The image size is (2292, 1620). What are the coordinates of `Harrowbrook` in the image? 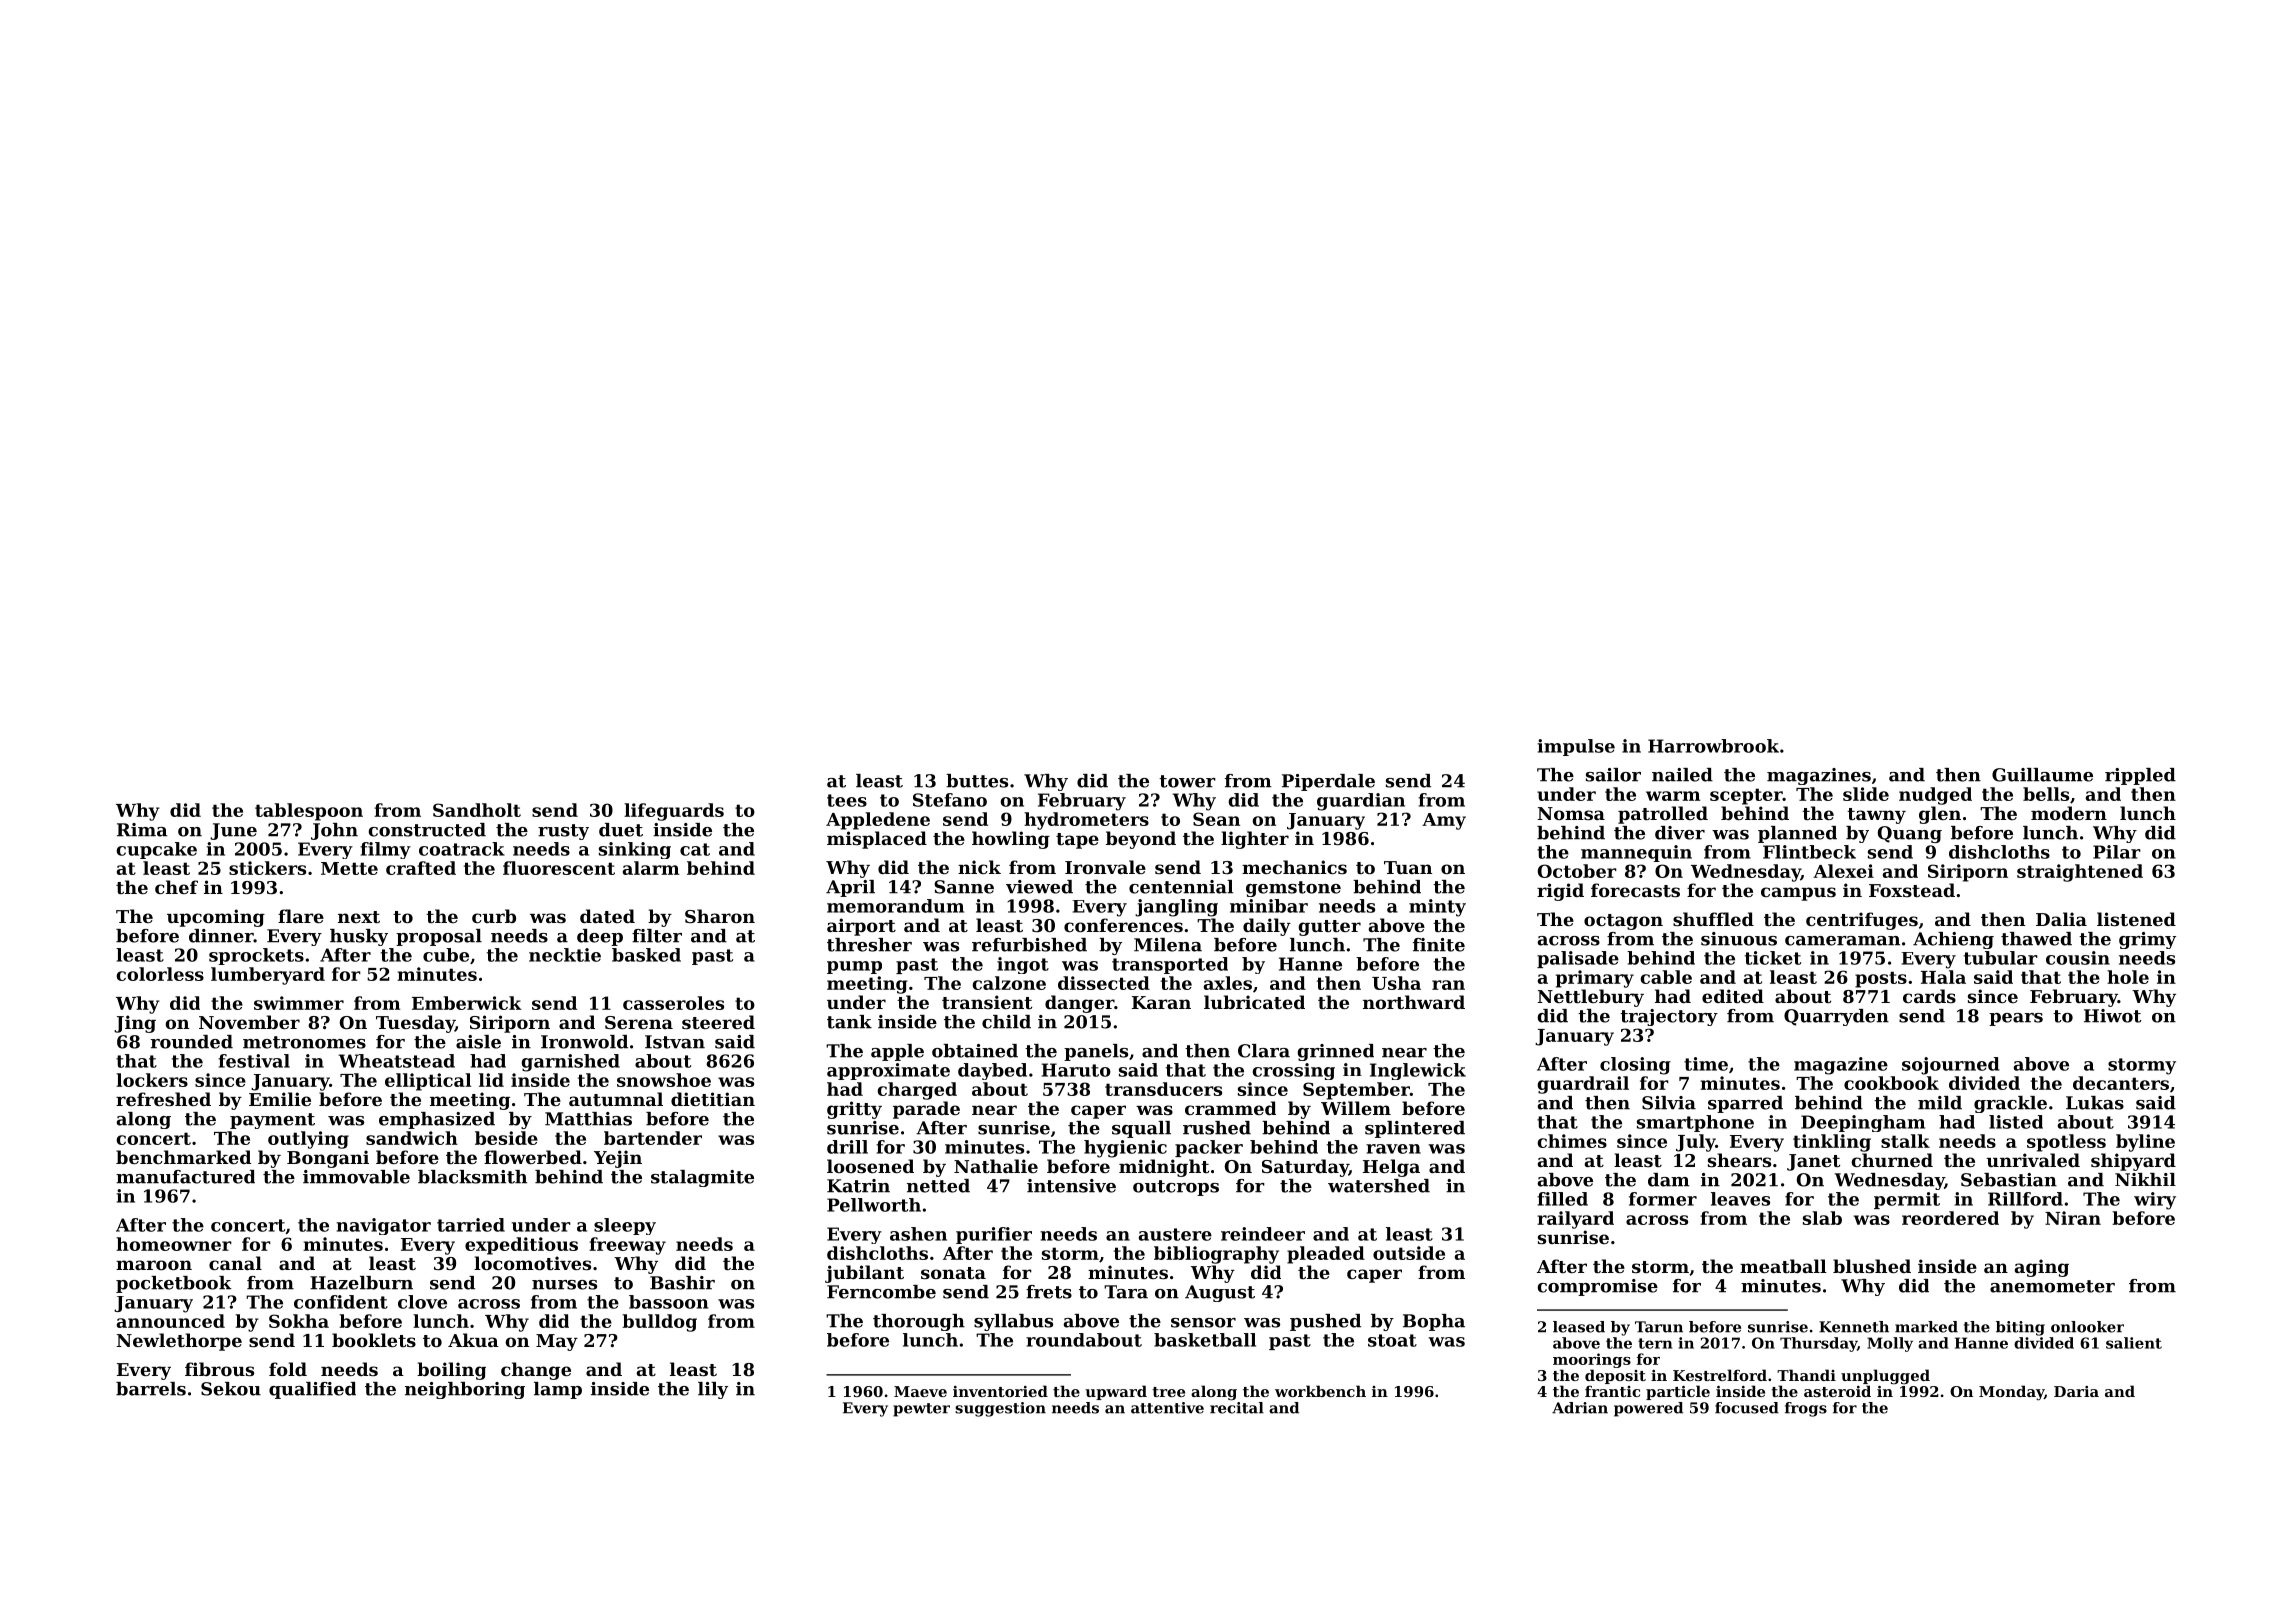 It's located at (1713, 746).
